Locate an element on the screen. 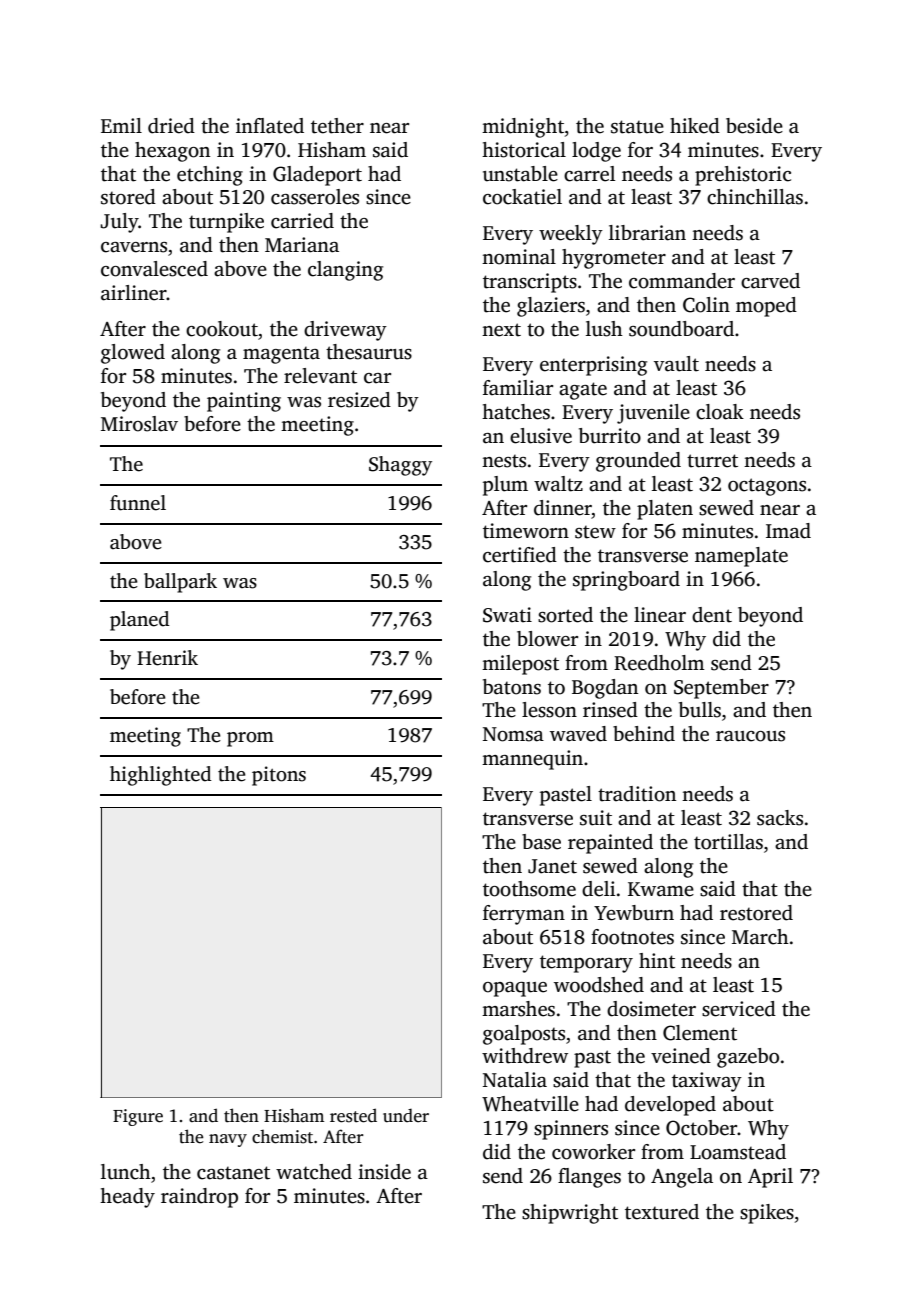 The width and height of the screenshot is (924, 1314). familiar is located at coordinates (518, 388).
